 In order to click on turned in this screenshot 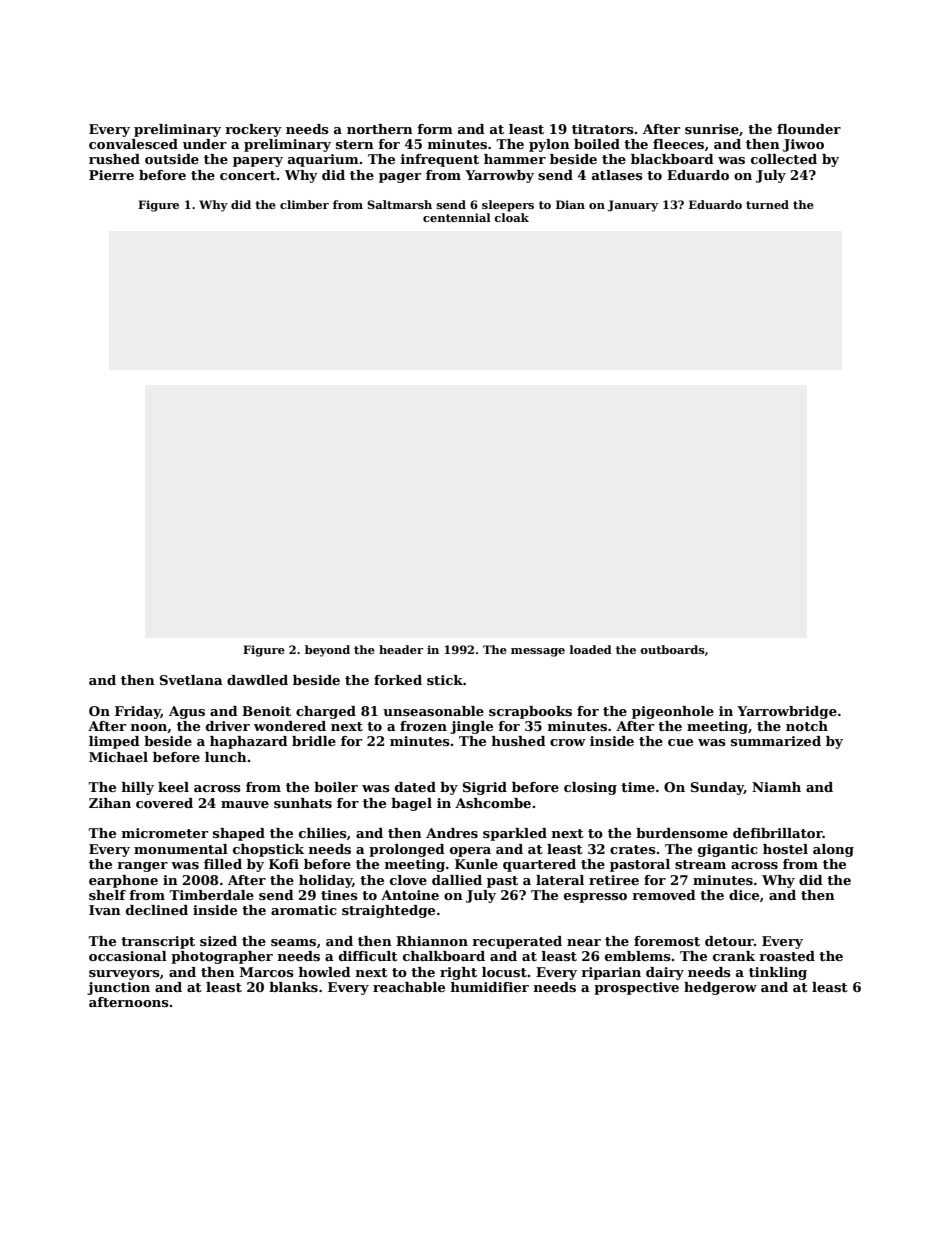, I will do `click(767, 204)`.
